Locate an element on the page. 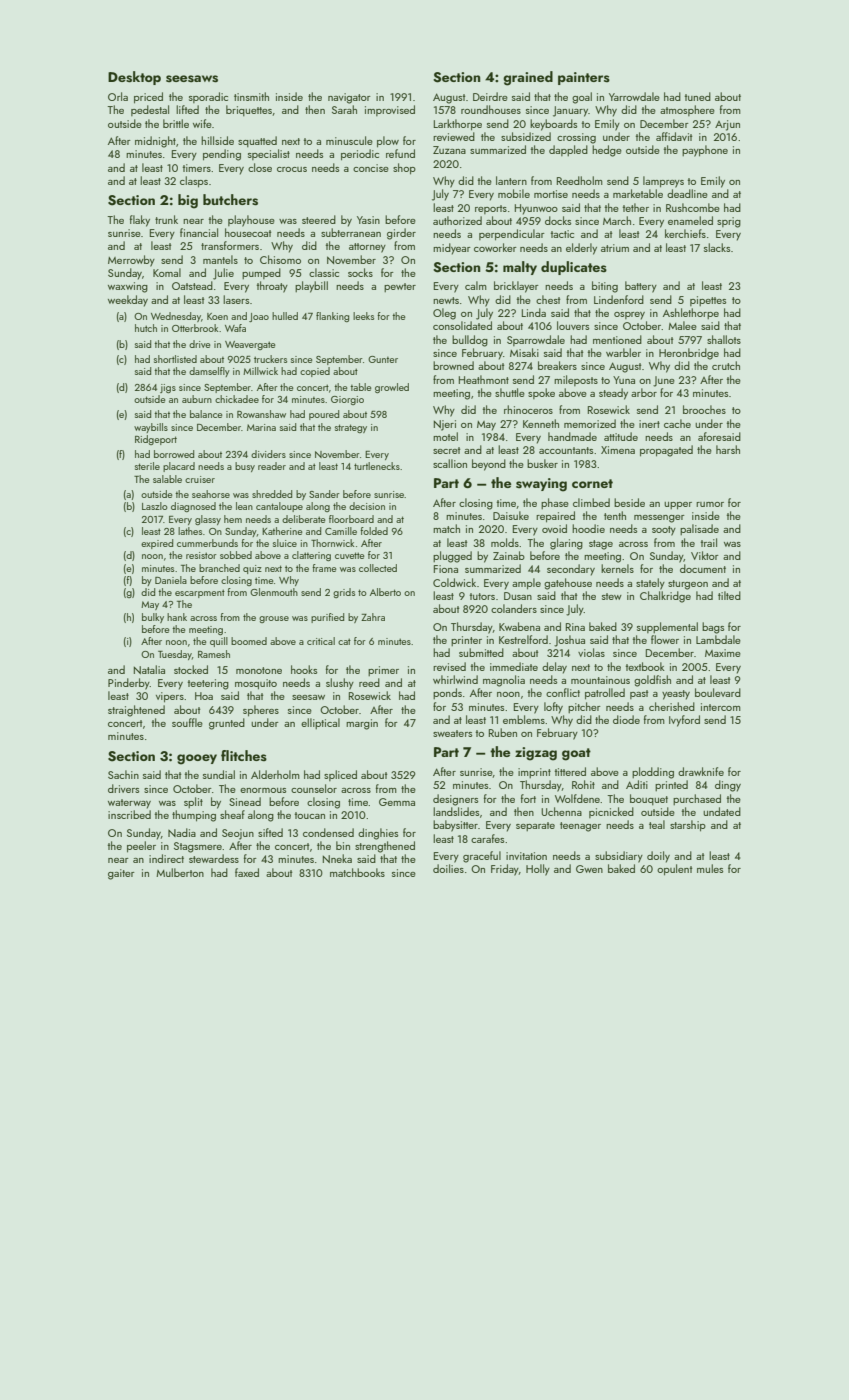 The width and height of the page is (849, 1400). monotone is located at coordinates (259, 670).
